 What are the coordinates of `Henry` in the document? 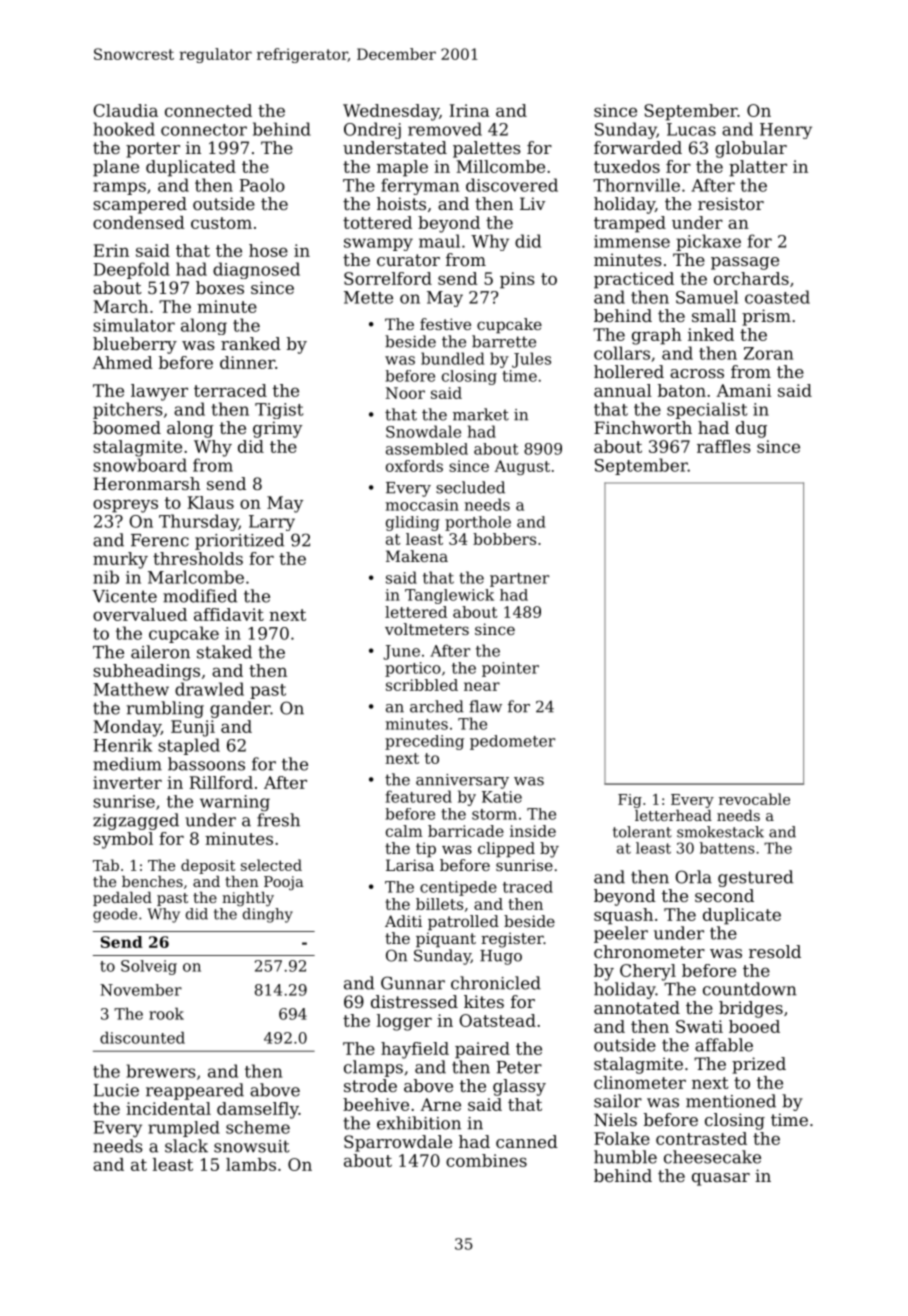 It's located at (786, 131).
